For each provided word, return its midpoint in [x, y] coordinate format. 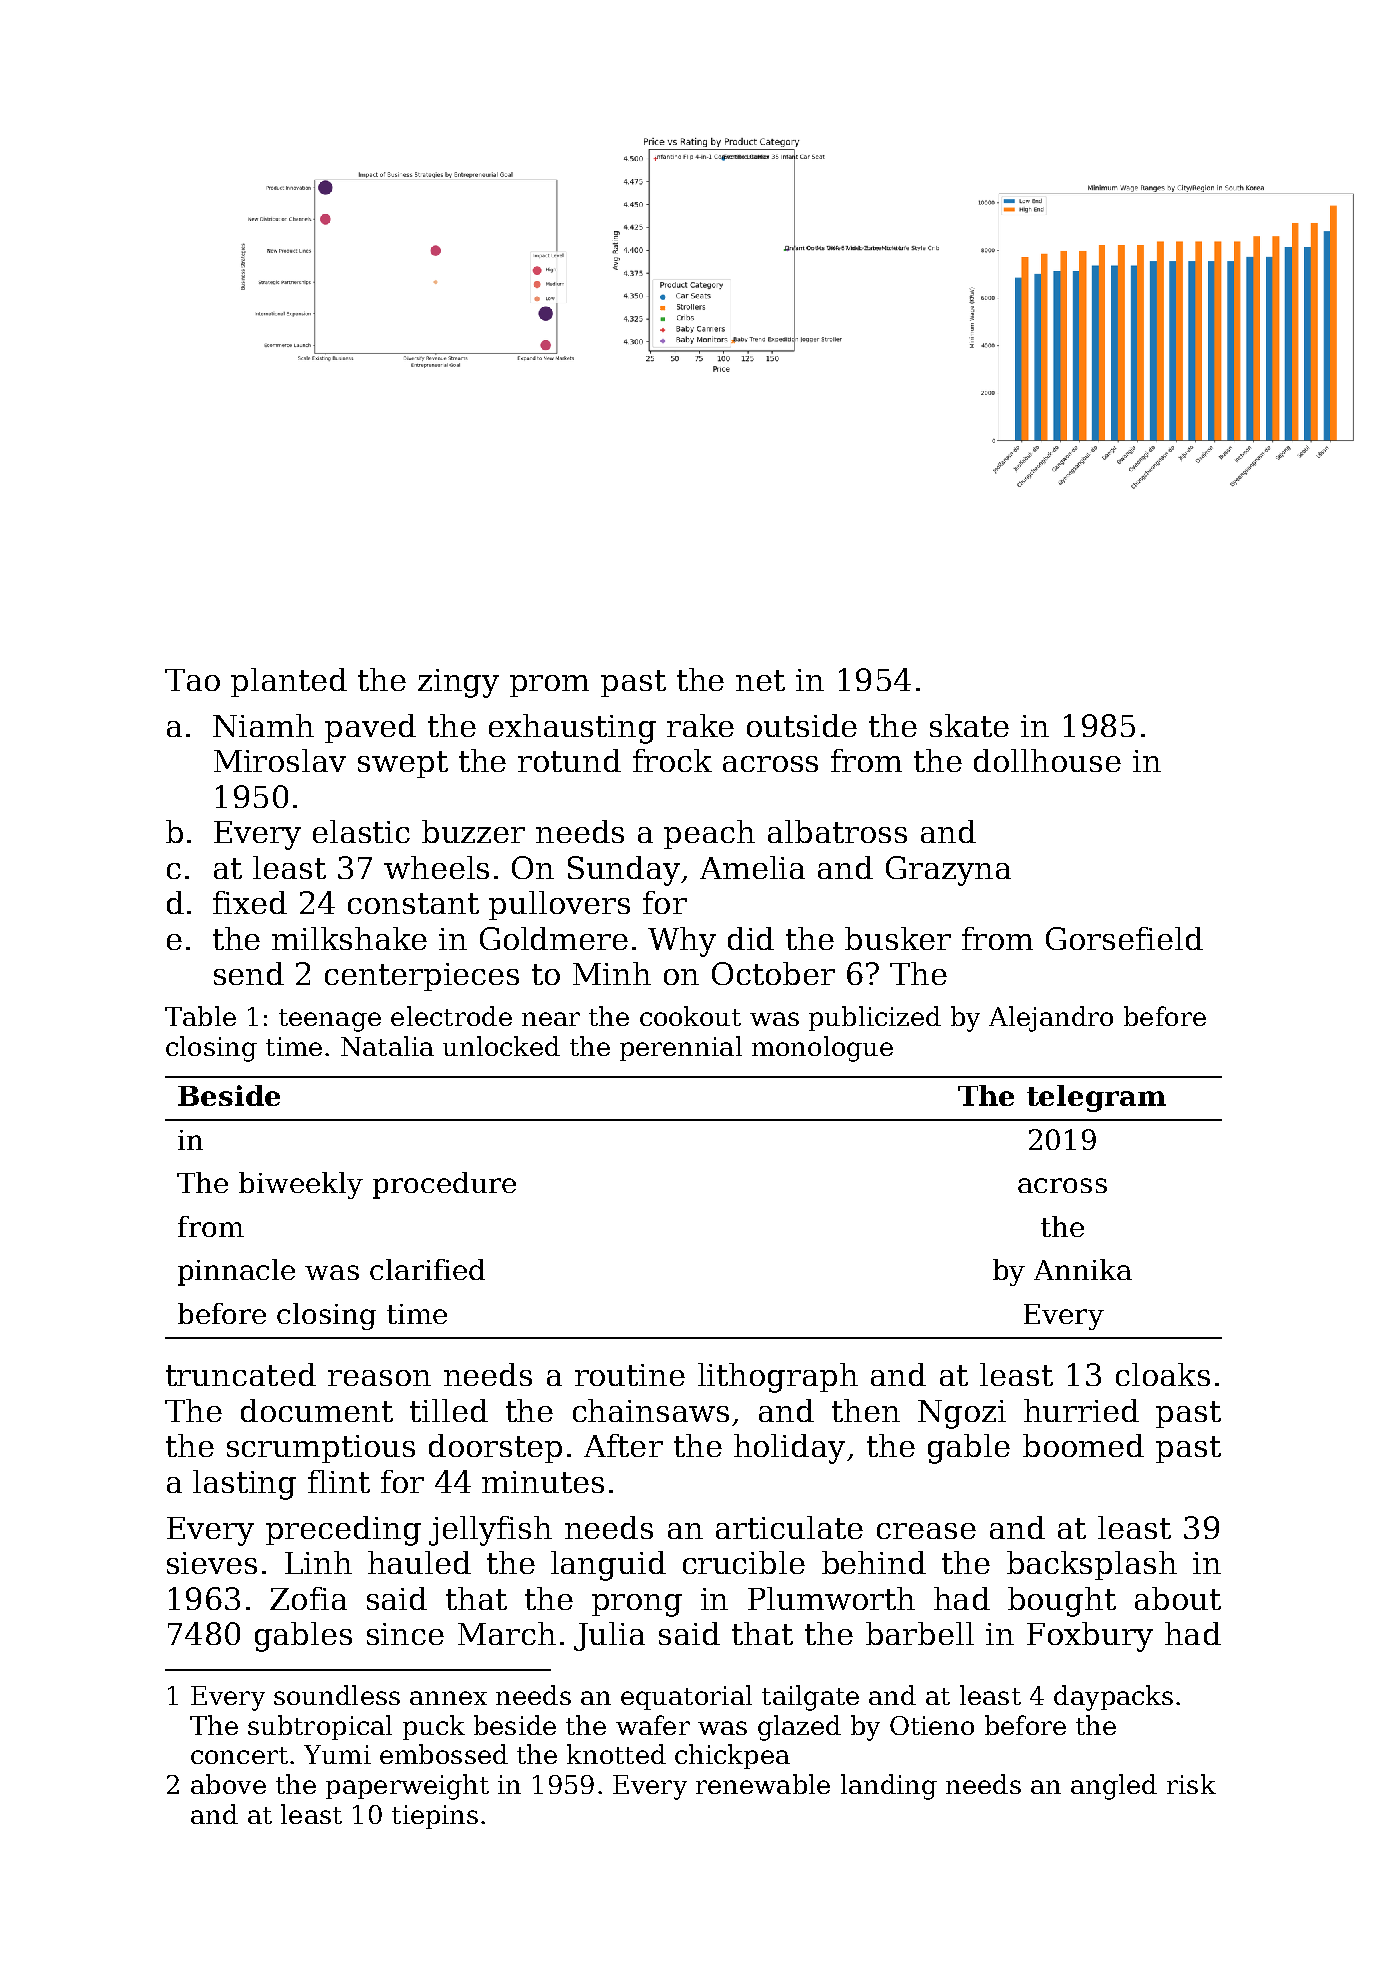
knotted [616, 1754]
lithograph [778, 1378]
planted [289, 682]
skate [969, 725]
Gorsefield [1124, 938]
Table [200, 1016]
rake [700, 725]
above [228, 1784]
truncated [241, 1374]
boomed [1083, 1445]
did [751, 938]
